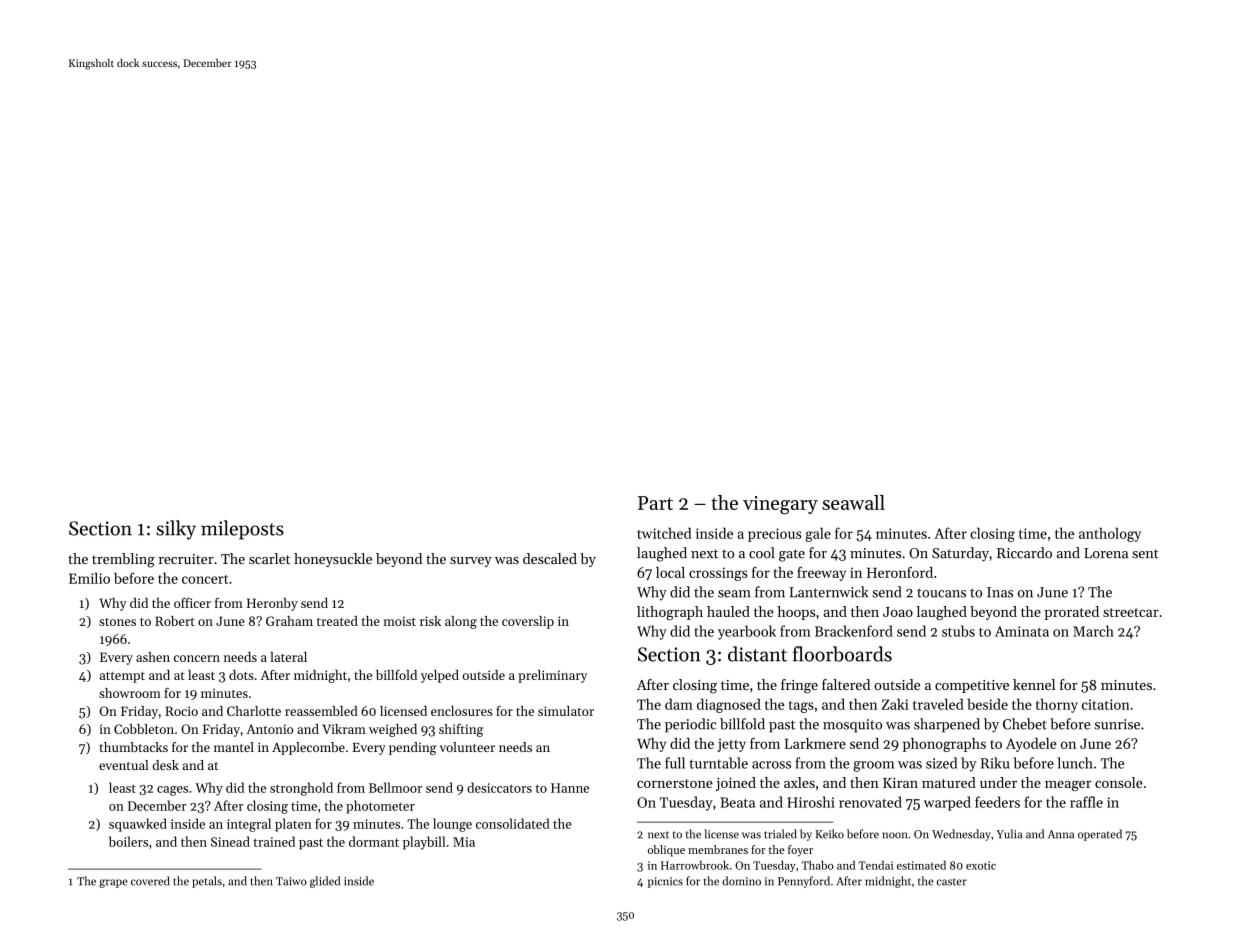 This image has width=1233, height=952. Describe the element at coordinates (1110, 534) in the image. I see `anthology` at that location.
